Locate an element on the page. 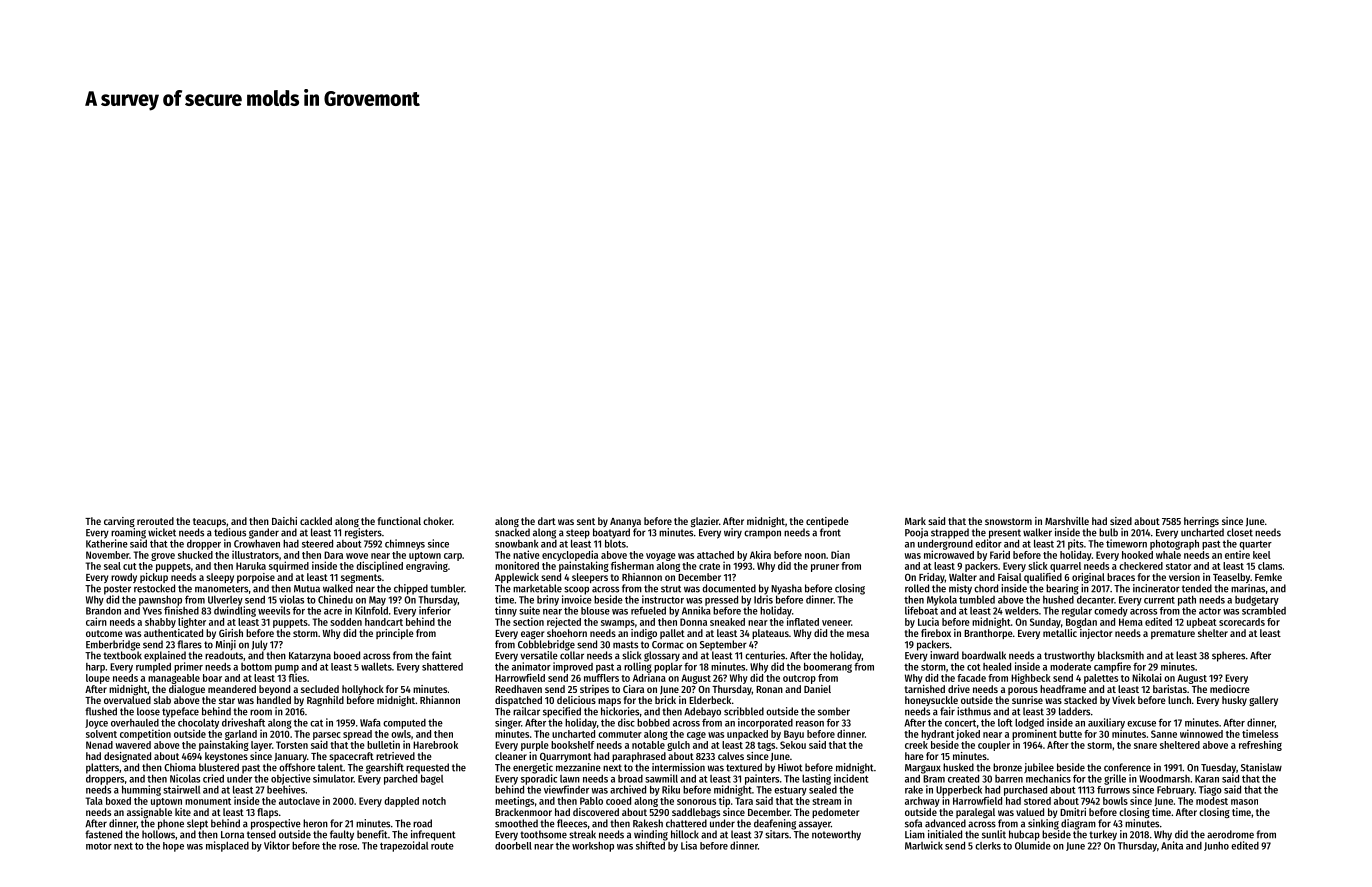  hope is located at coordinates (173, 847).
